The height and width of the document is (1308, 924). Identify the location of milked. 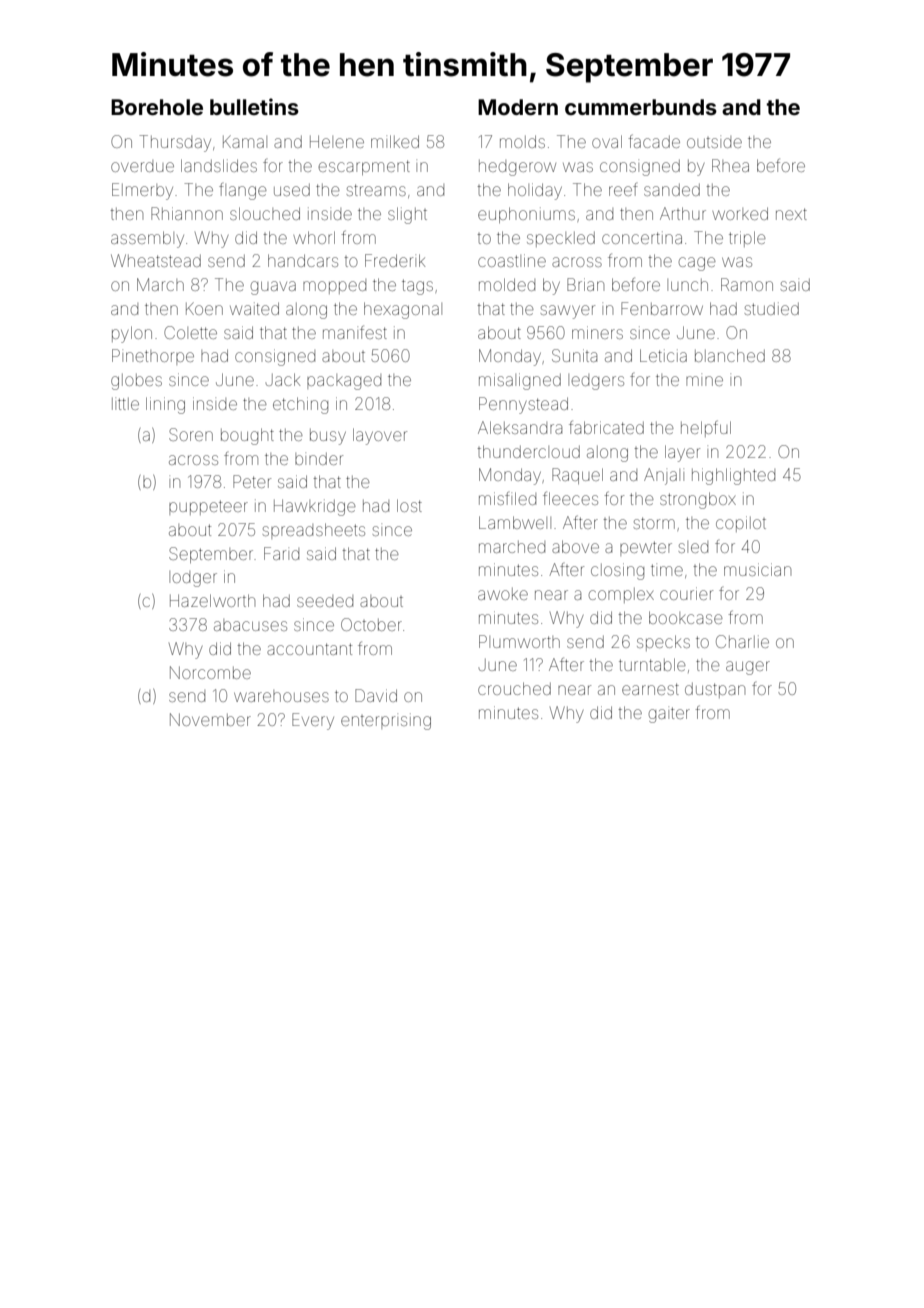
(395, 141).
